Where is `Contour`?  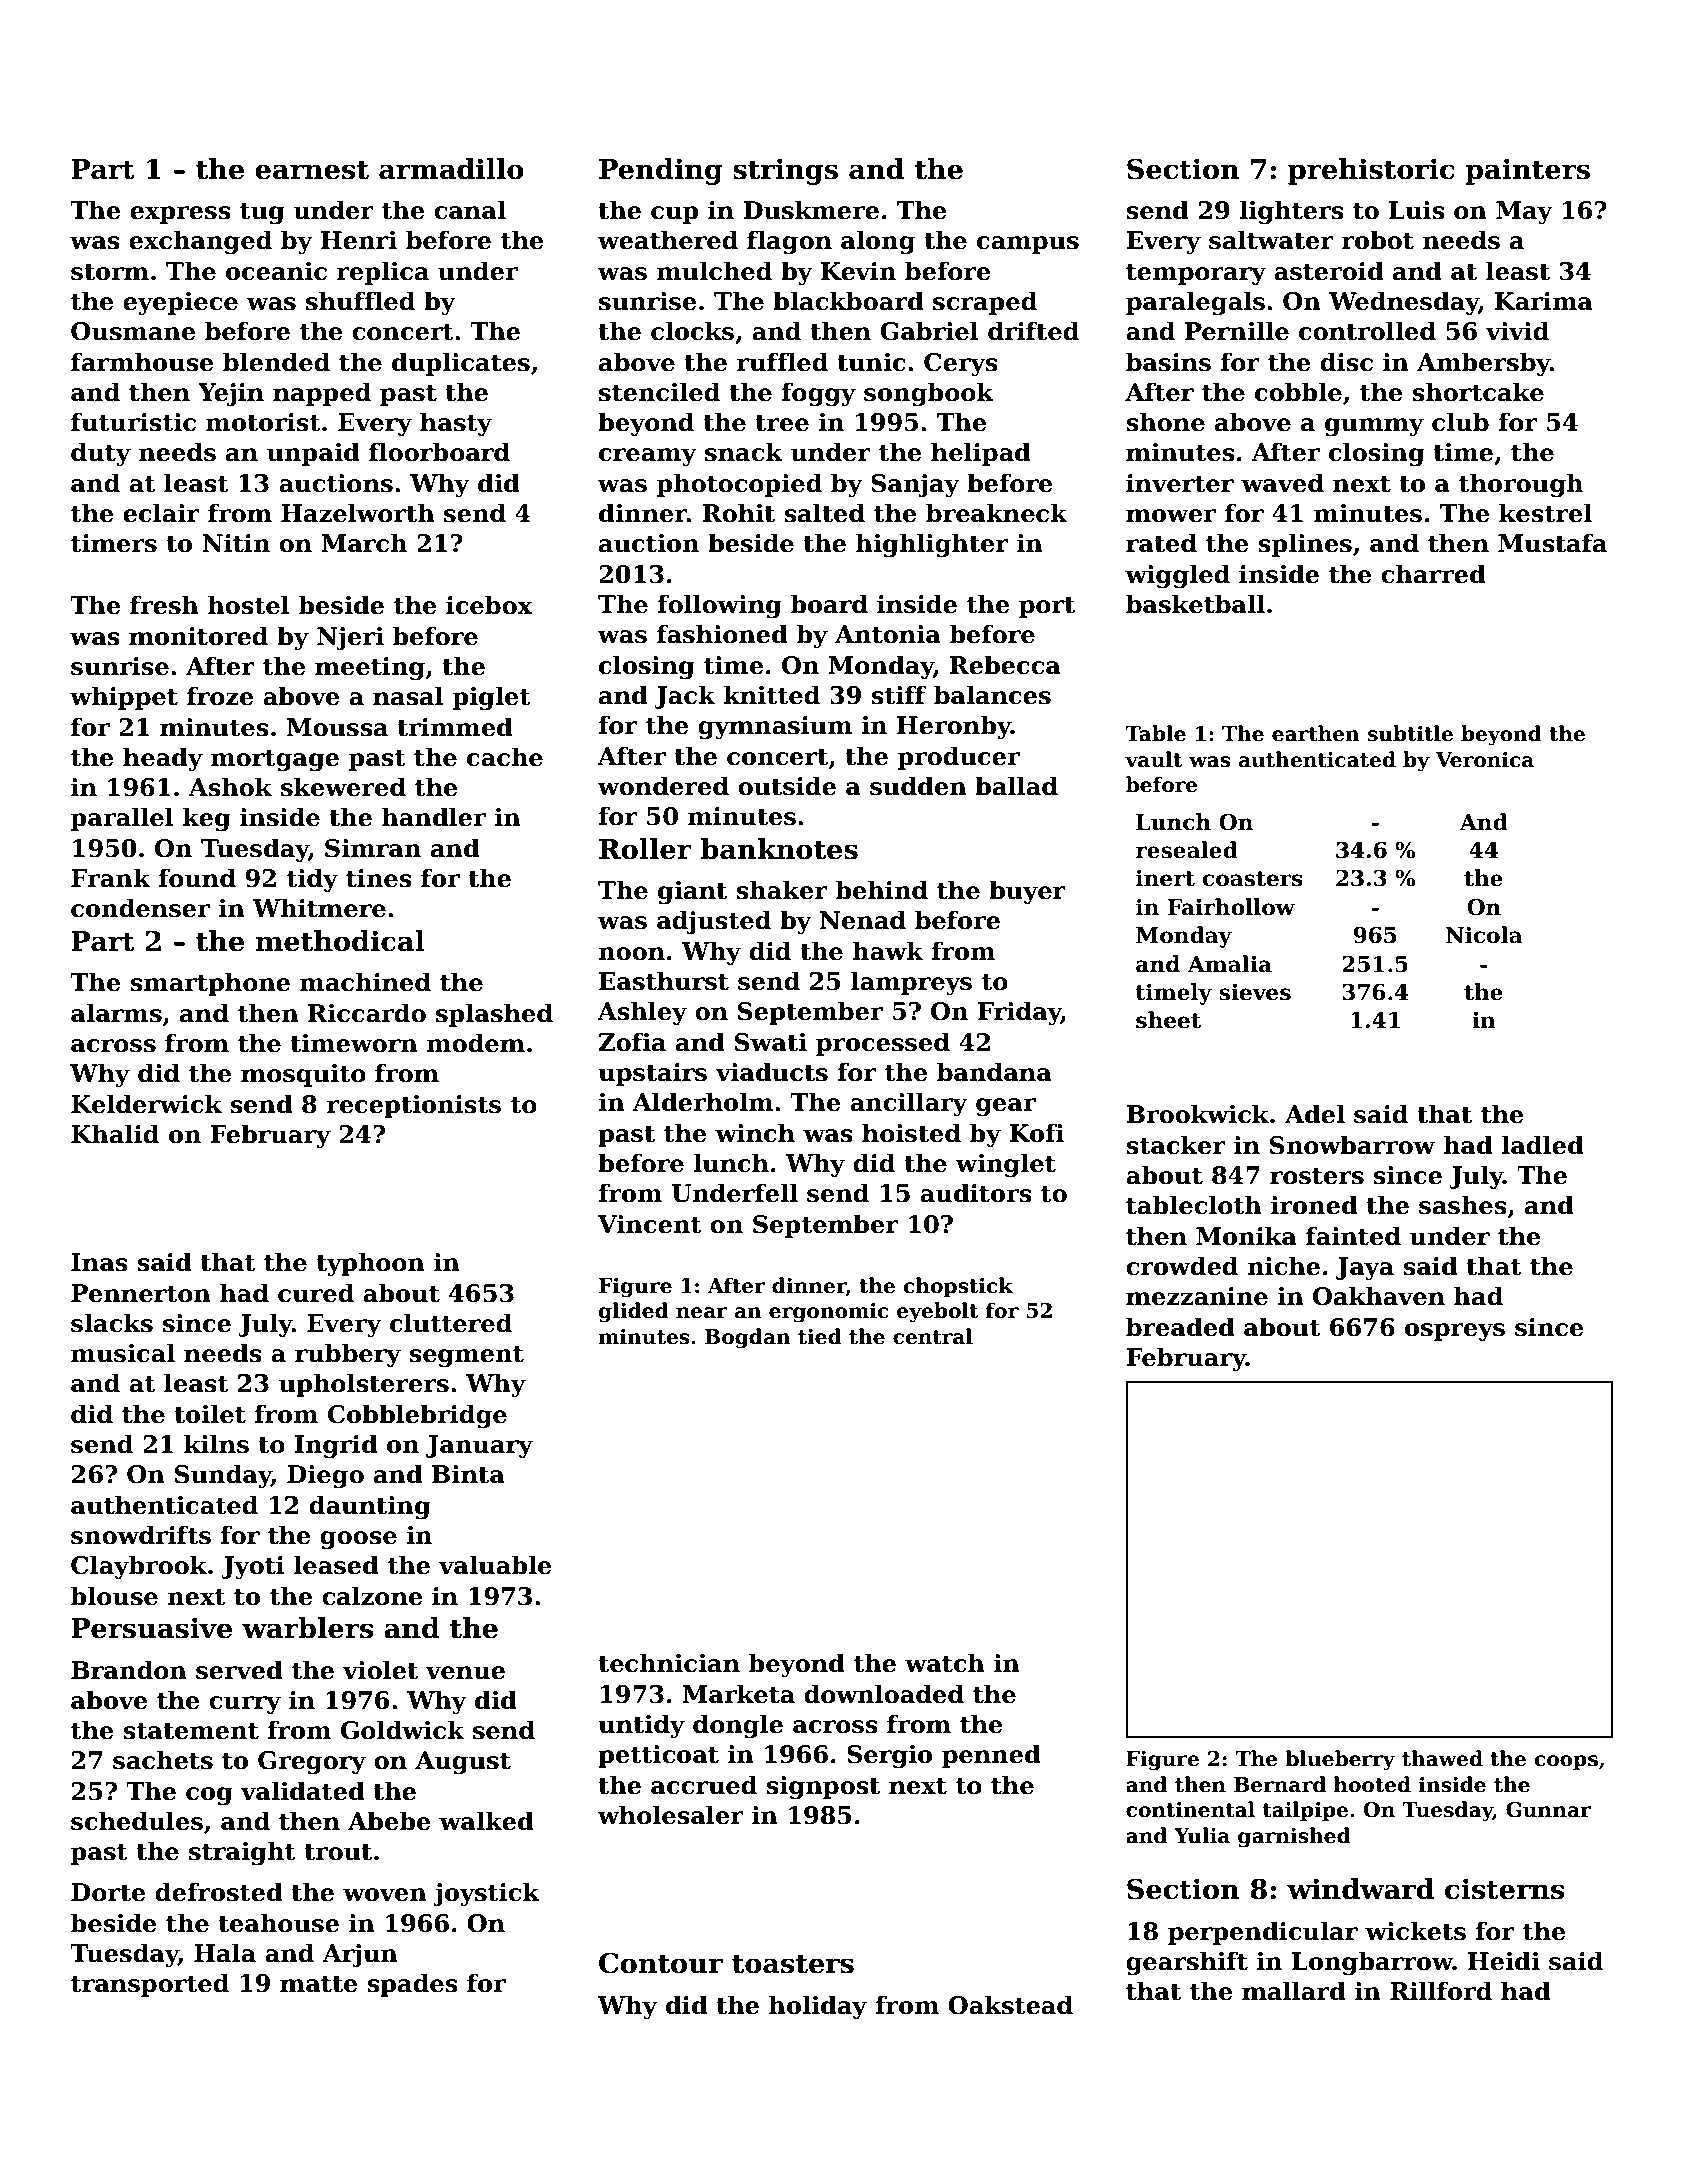 Contour is located at coordinates (661, 1963).
